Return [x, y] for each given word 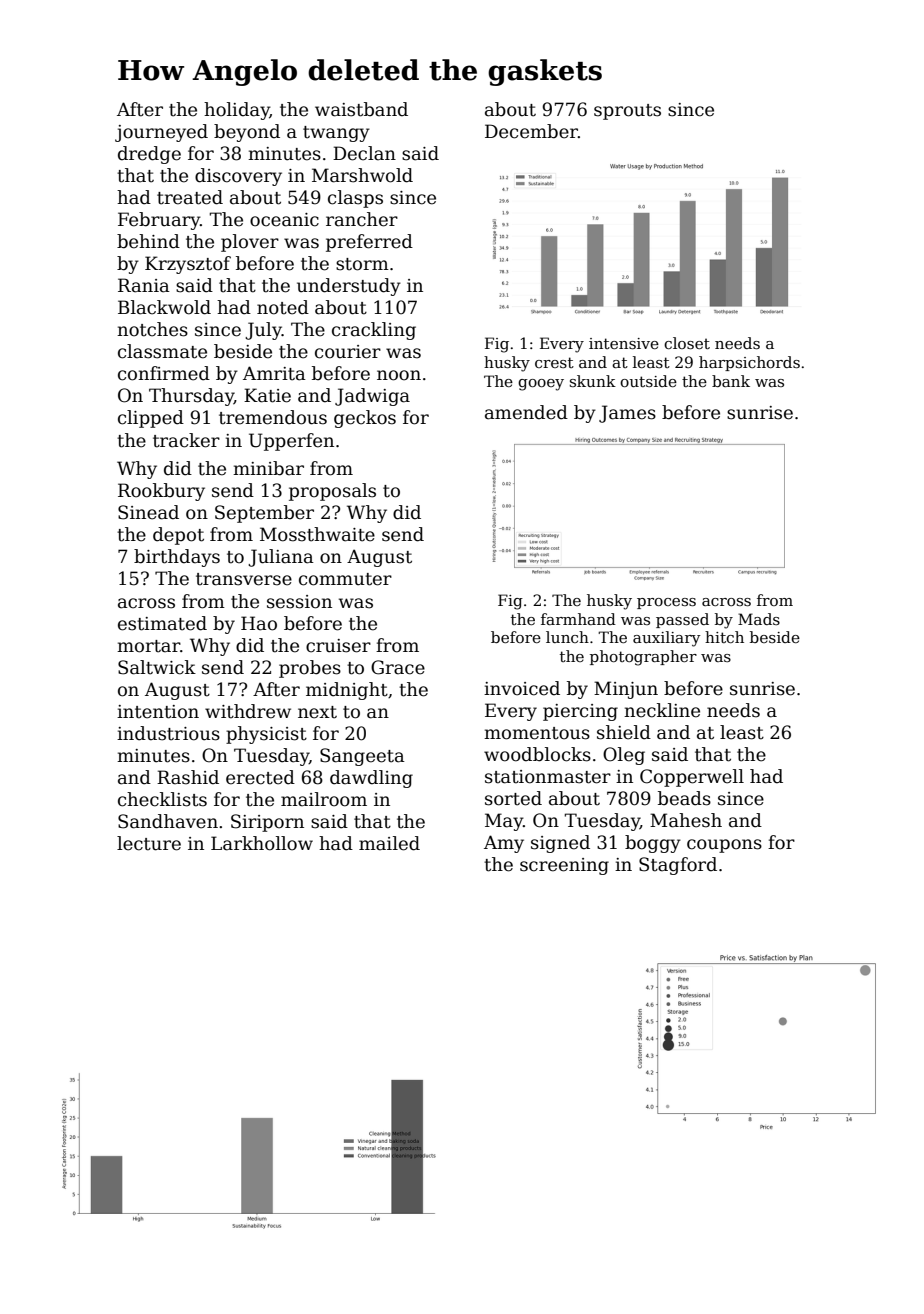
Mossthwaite [317, 534]
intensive [624, 343]
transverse [244, 579]
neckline [662, 710]
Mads [759, 619]
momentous [537, 733]
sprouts [627, 112]
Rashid [188, 777]
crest [554, 362]
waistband [361, 109]
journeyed [161, 133]
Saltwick [157, 667]
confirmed [164, 373]
